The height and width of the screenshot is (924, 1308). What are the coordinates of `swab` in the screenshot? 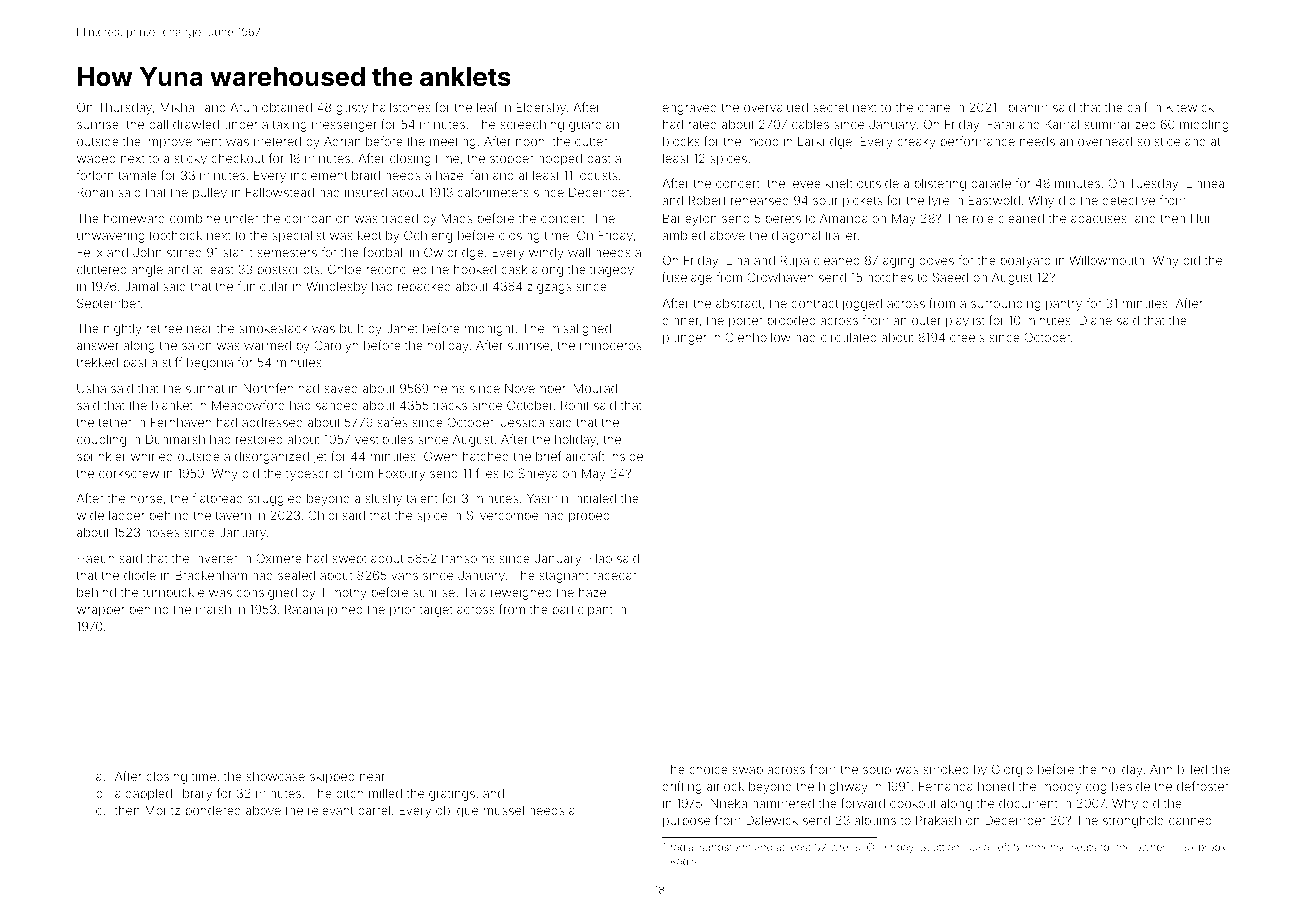 It's located at (748, 769).
